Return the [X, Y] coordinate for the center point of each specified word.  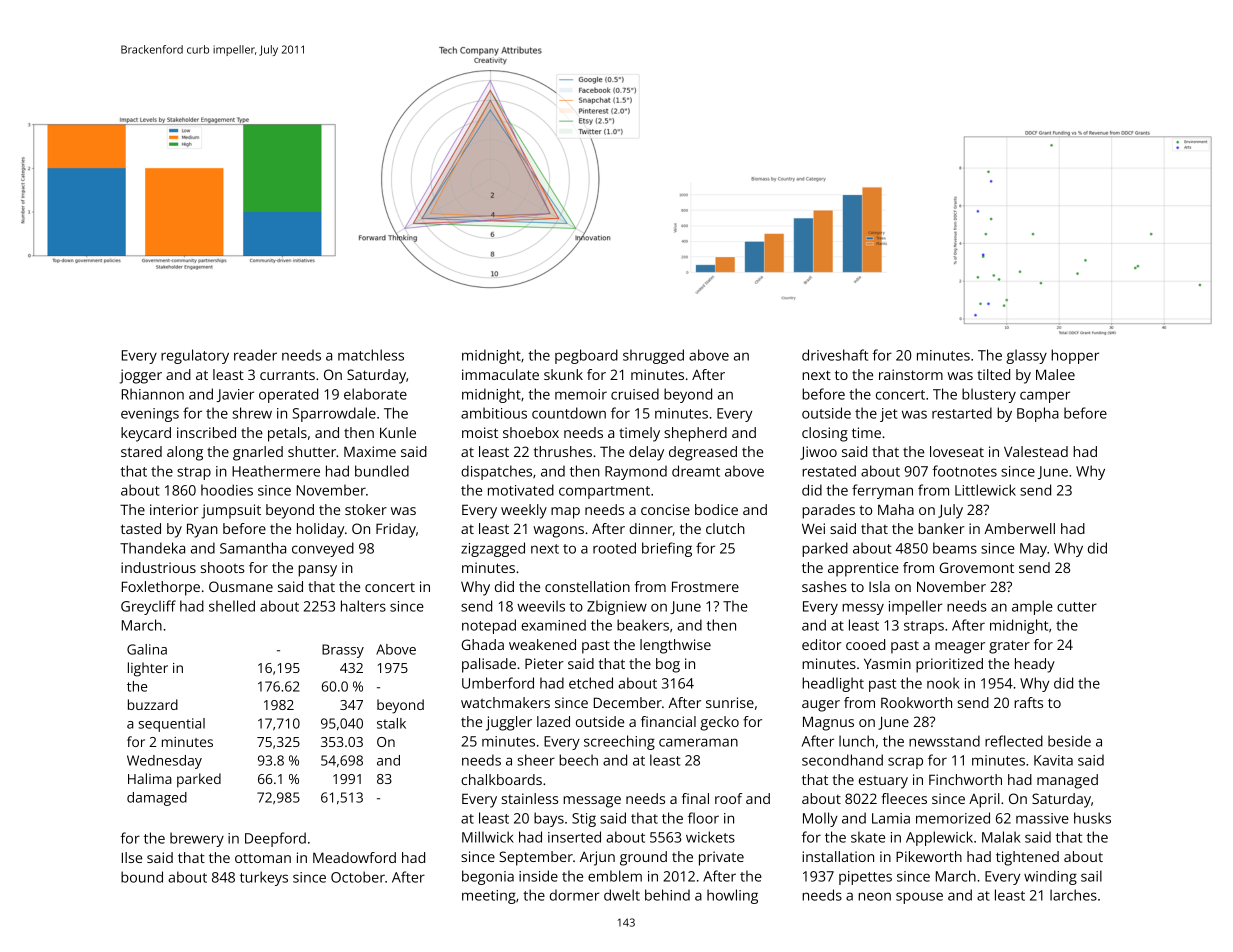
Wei [813, 528]
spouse [919, 898]
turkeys [264, 878]
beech [578, 760]
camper [1045, 397]
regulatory [195, 356]
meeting [489, 897]
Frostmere [705, 586]
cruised [635, 394]
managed [1067, 781]
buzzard [153, 704]
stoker [366, 509]
